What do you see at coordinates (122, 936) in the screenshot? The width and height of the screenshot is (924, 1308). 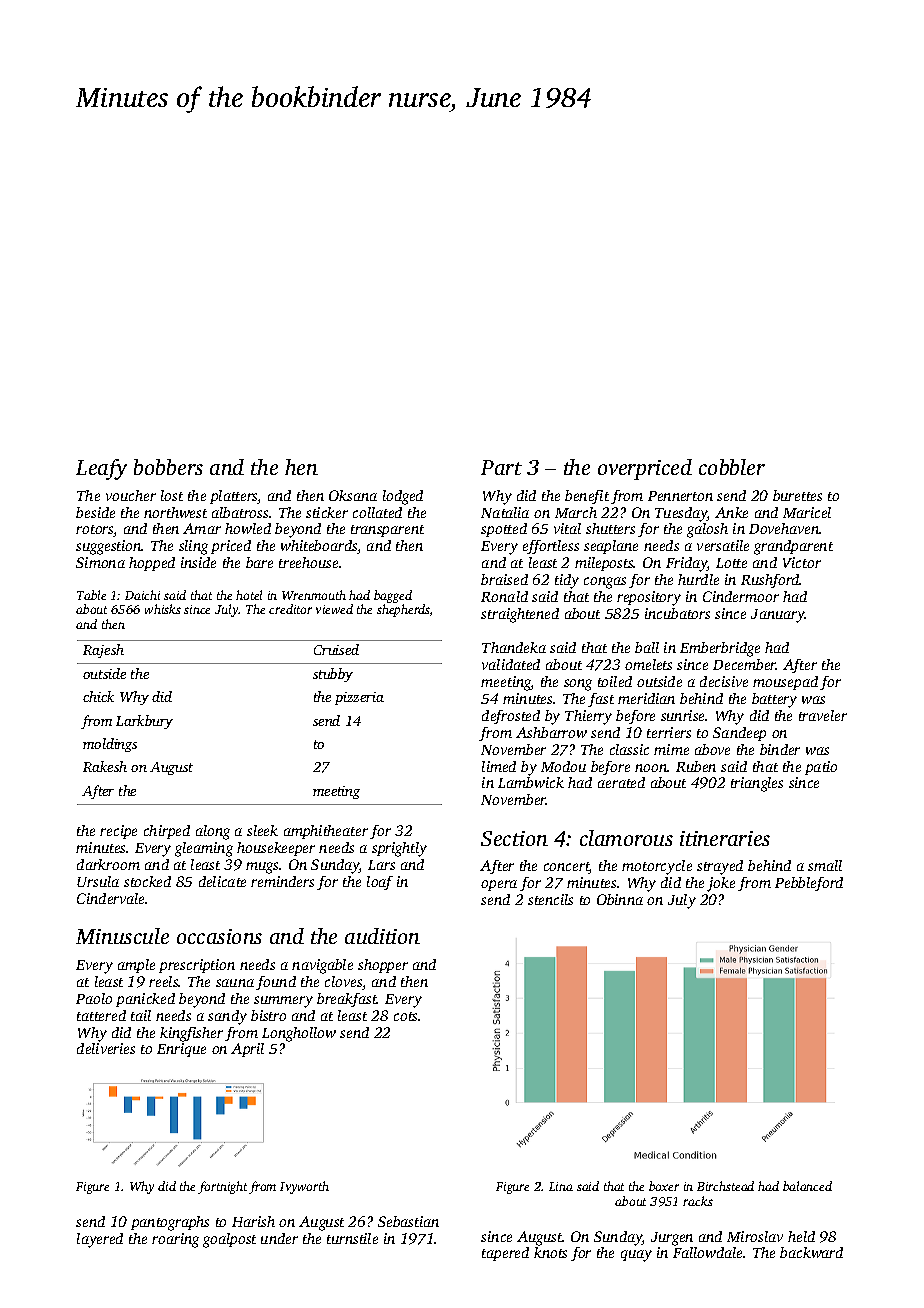 I see `Minuscule` at bounding box center [122, 936].
